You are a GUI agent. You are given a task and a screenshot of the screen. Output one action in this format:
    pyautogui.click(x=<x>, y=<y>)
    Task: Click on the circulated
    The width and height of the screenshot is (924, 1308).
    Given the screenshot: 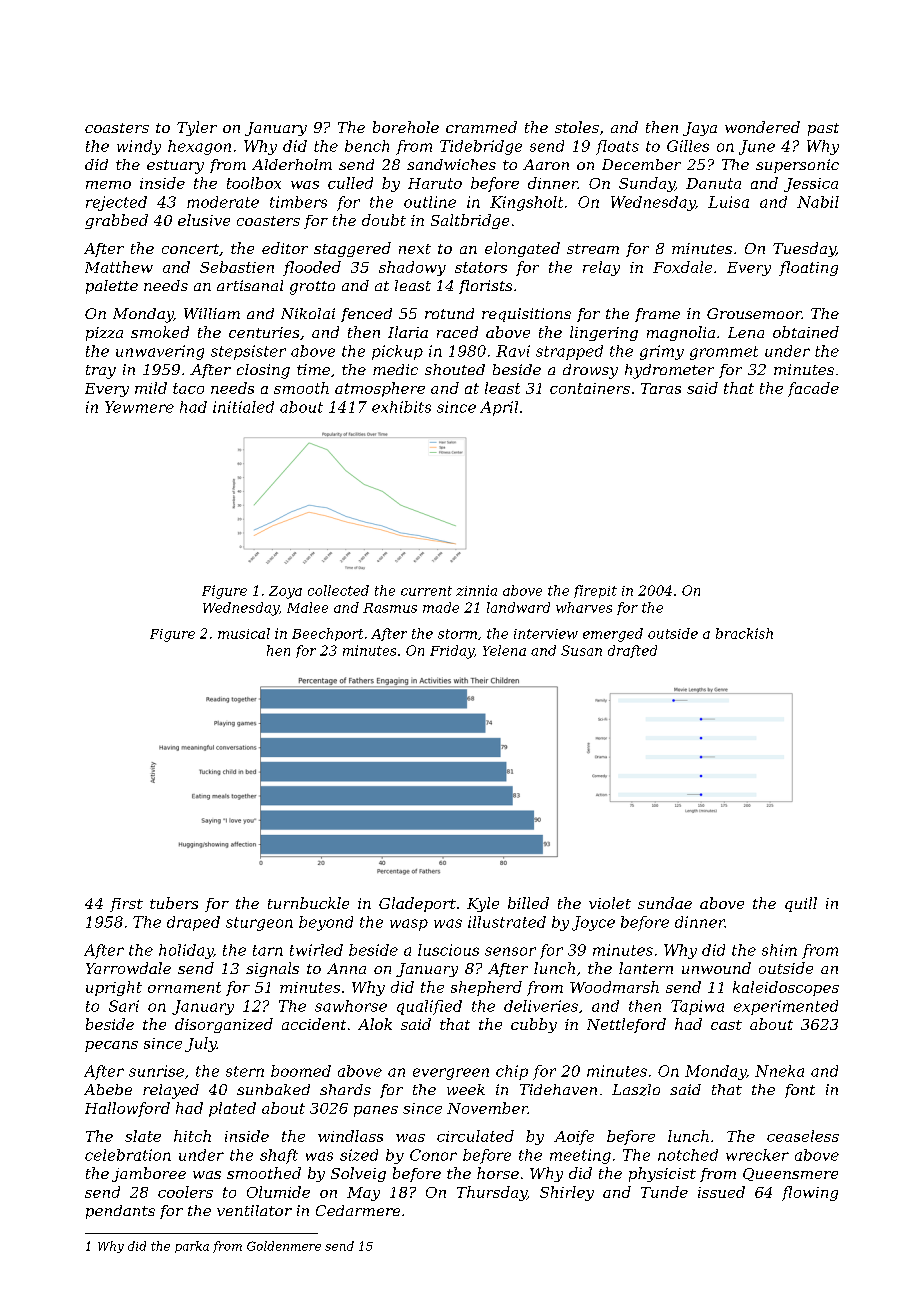 What is the action you would take?
    pyautogui.click(x=475, y=1136)
